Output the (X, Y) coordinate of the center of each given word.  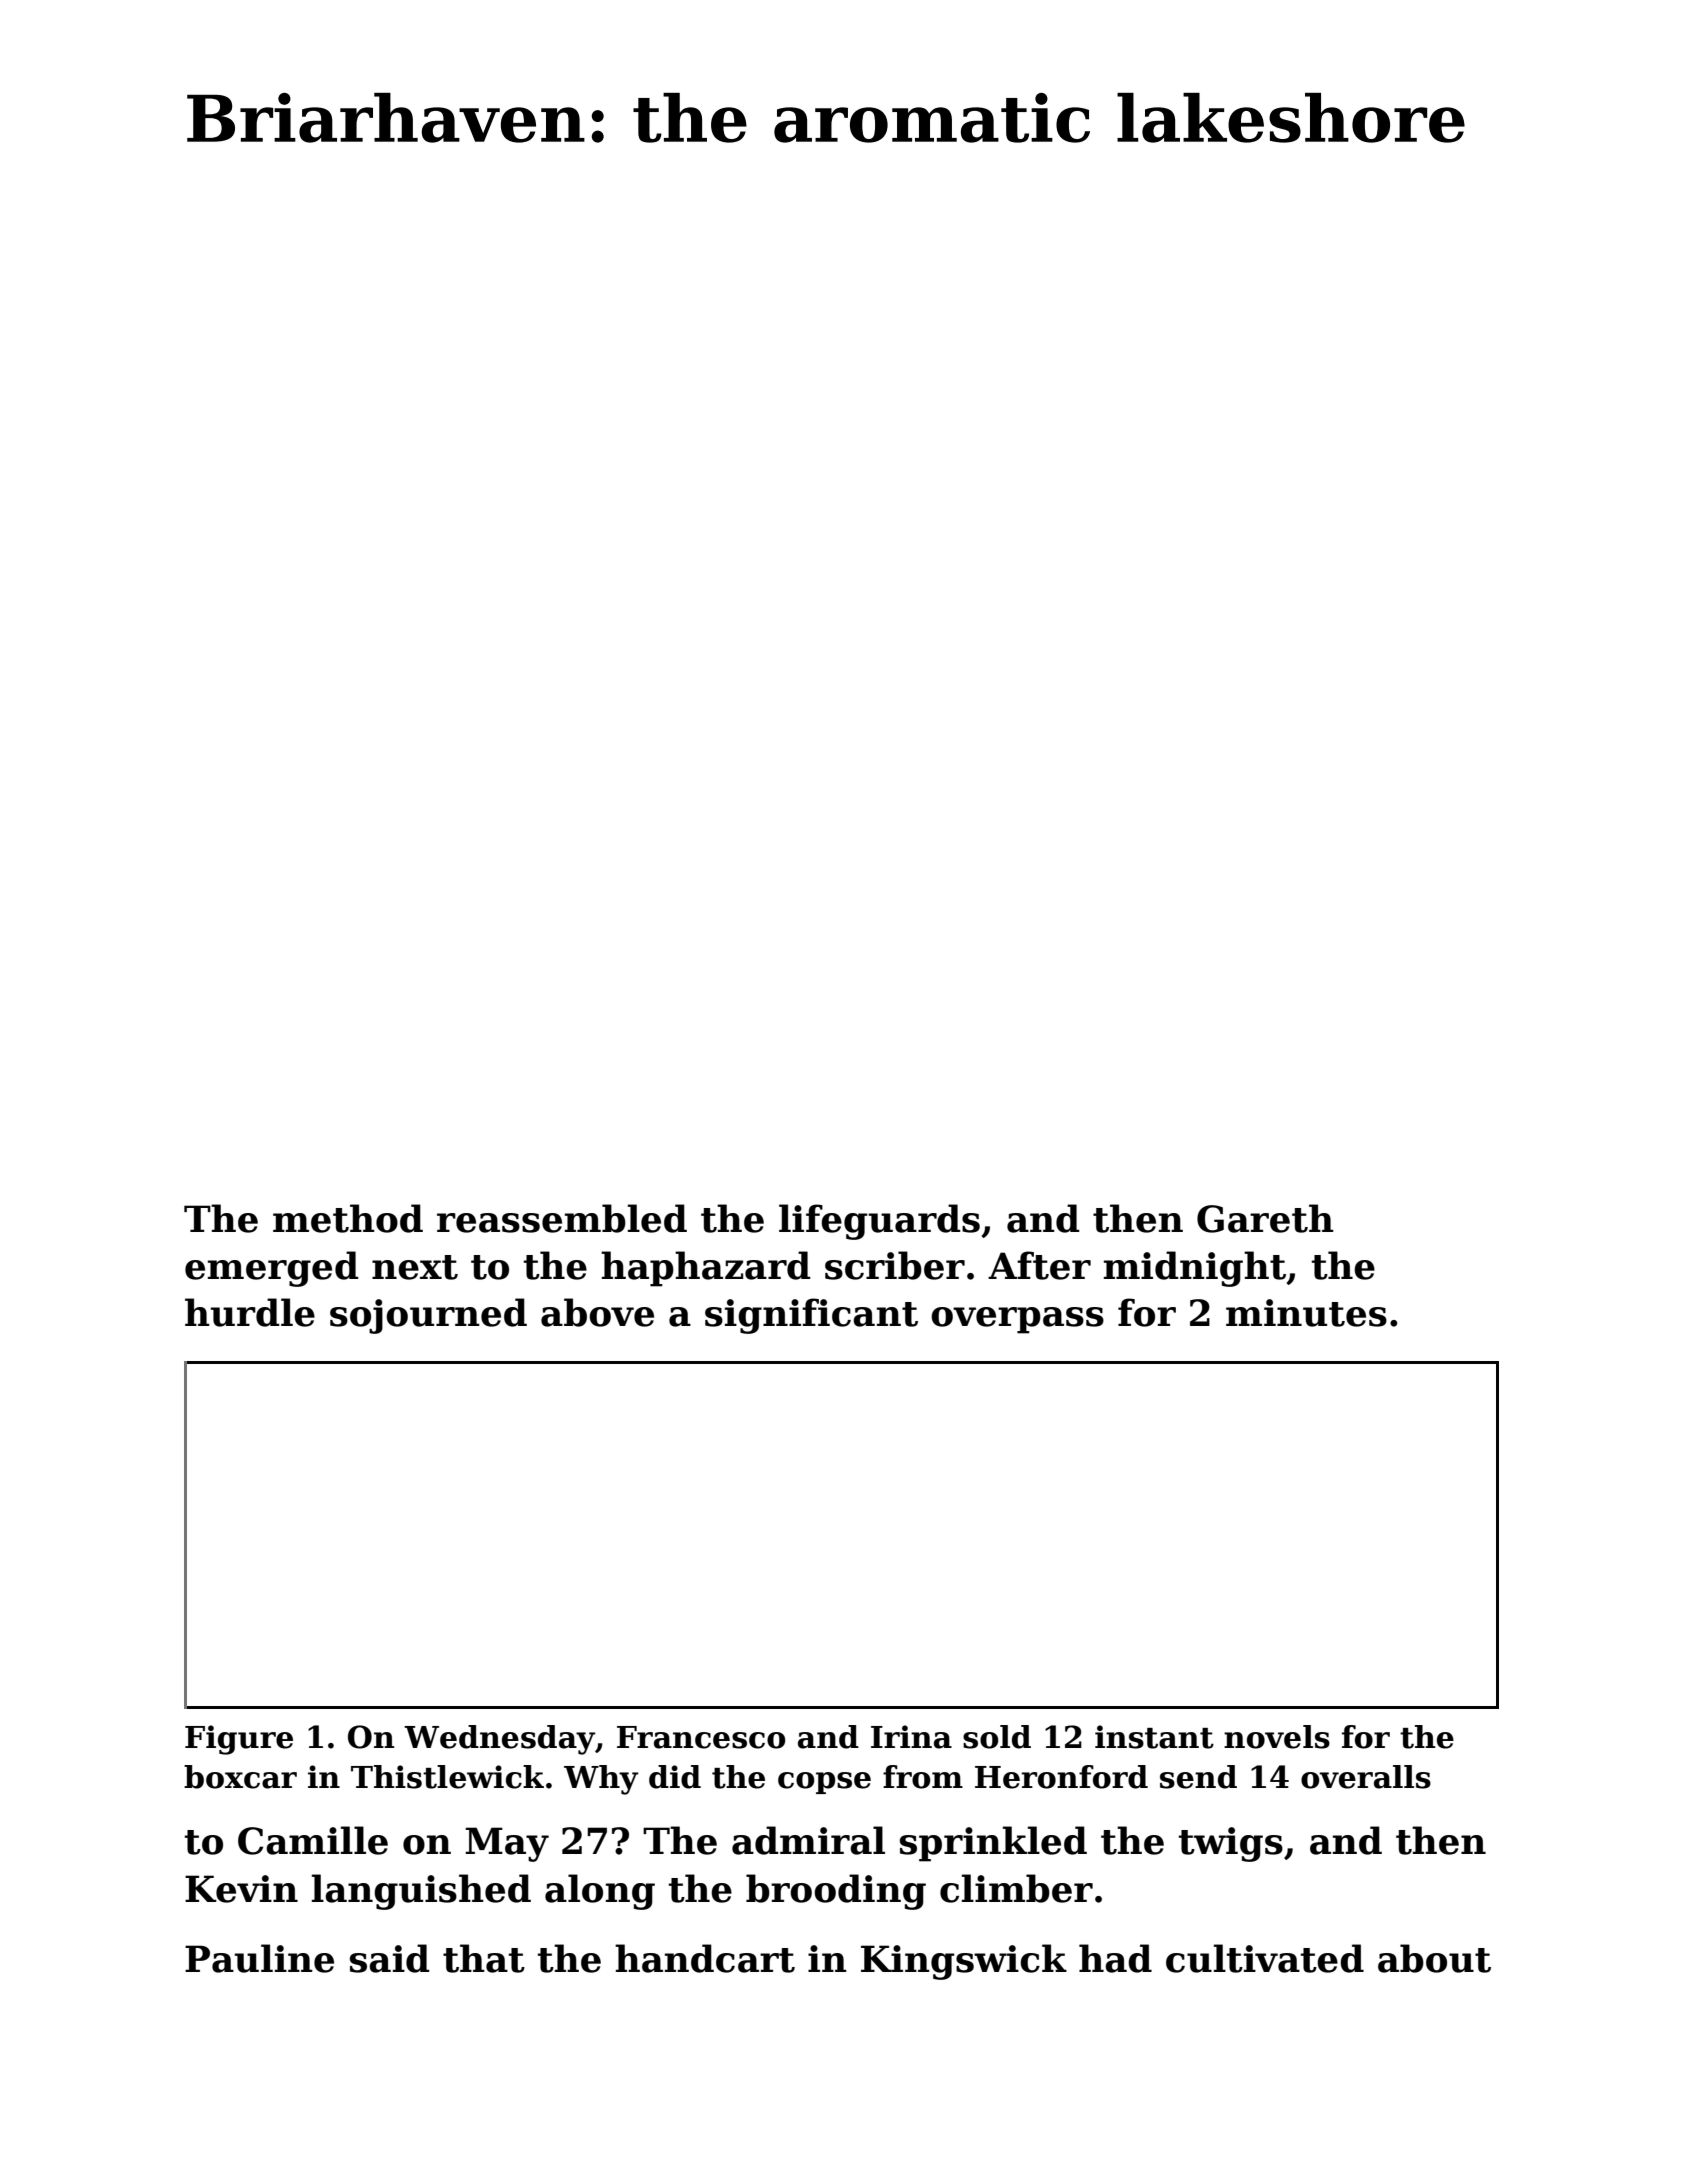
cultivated (1265, 1958)
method (348, 1218)
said (390, 1958)
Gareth (1265, 1218)
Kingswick (964, 1962)
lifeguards (879, 1222)
